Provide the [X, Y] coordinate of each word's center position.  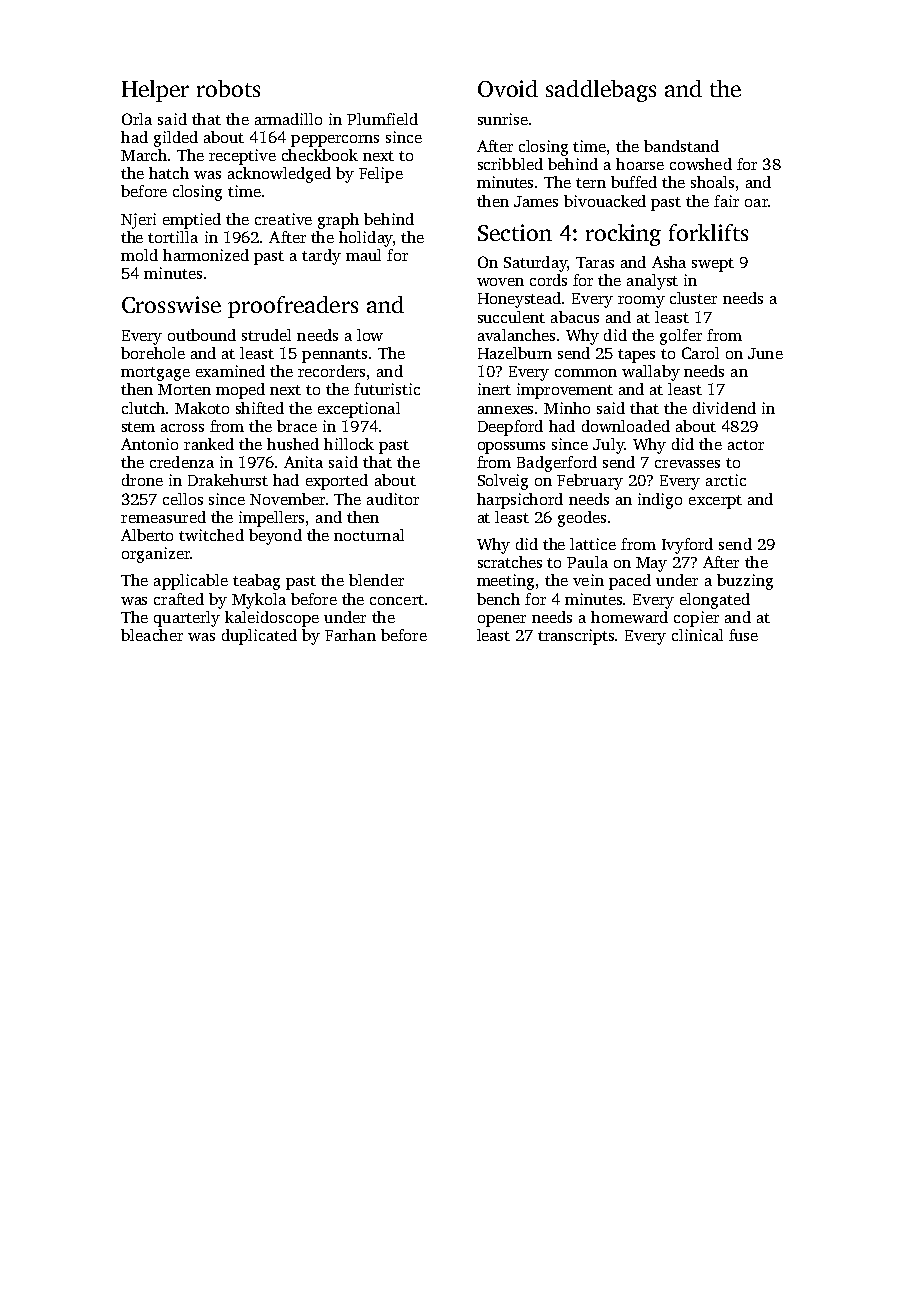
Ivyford [687, 546]
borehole [153, 353]
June [765, 353]
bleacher [152, 635]
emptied [192, 221]
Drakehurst [228, 480]
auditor [393, 499]
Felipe [381, 175]
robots [228, 88]
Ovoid [508, 88]
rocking [623, 235]
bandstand [681, 146]
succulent [511, 317]
